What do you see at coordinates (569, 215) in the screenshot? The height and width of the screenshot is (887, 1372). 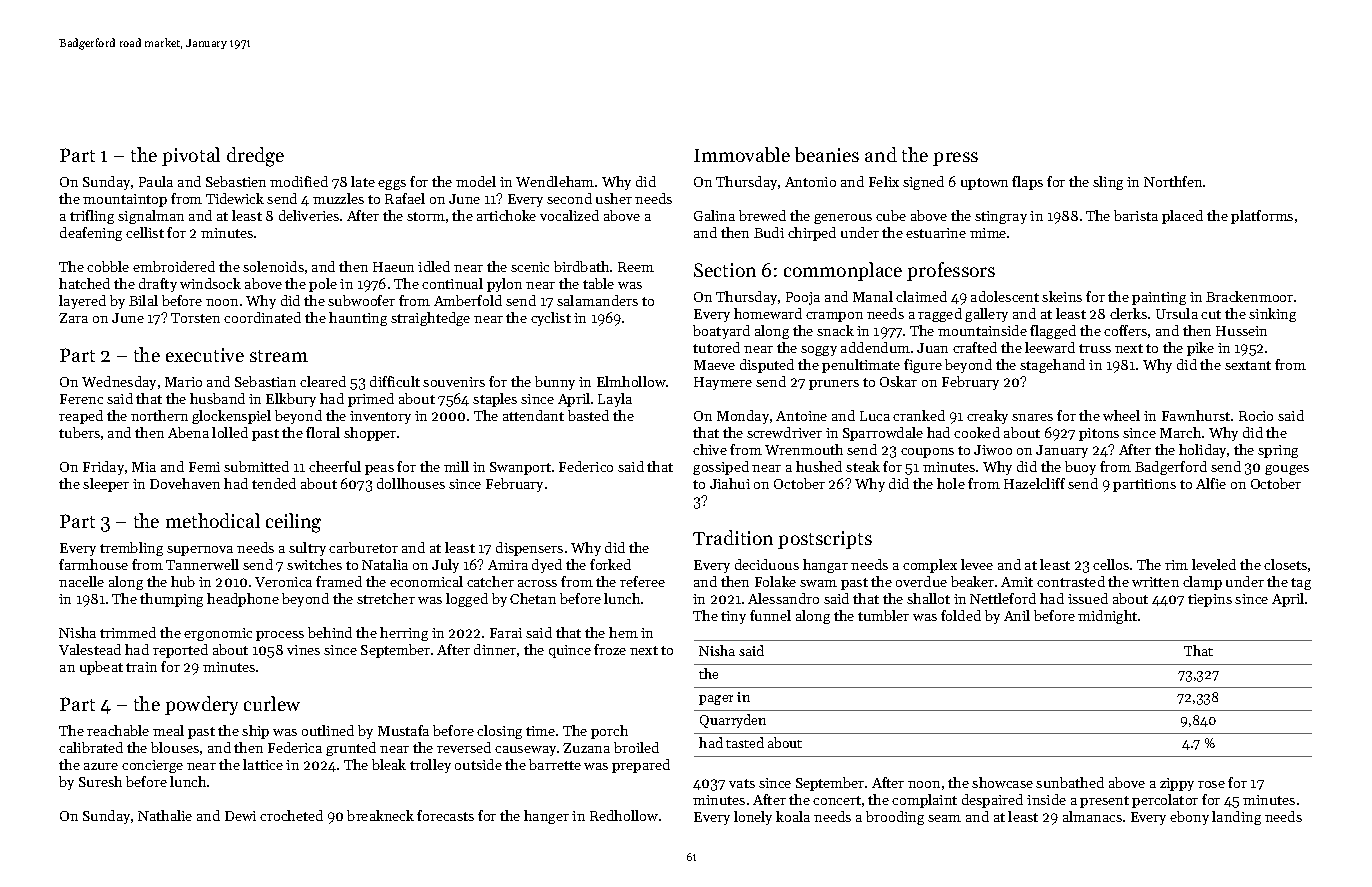 I see `vocalized` at bounding box center [569, 215].
